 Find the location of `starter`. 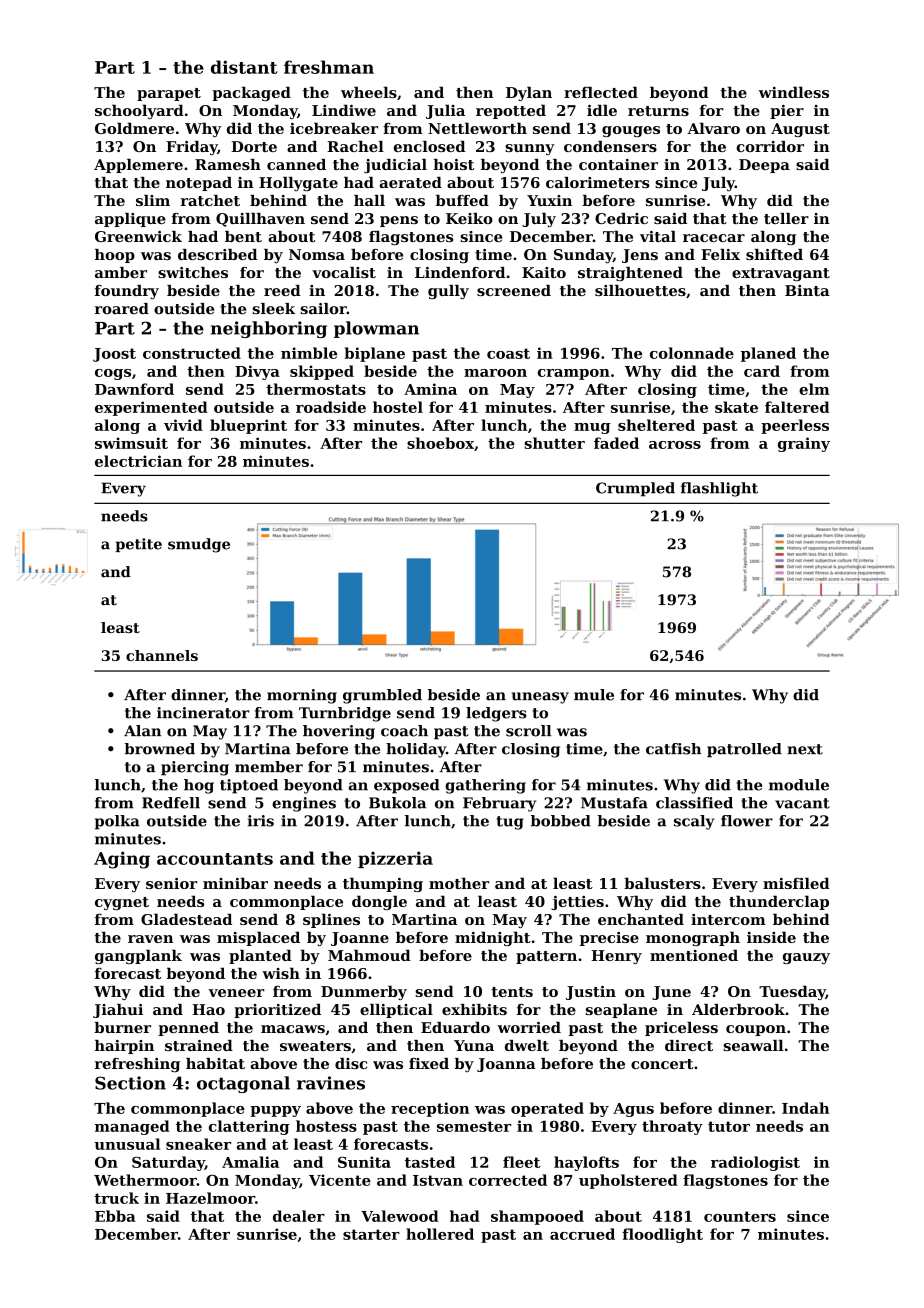

starter is located at coordinates (371, 1234).
